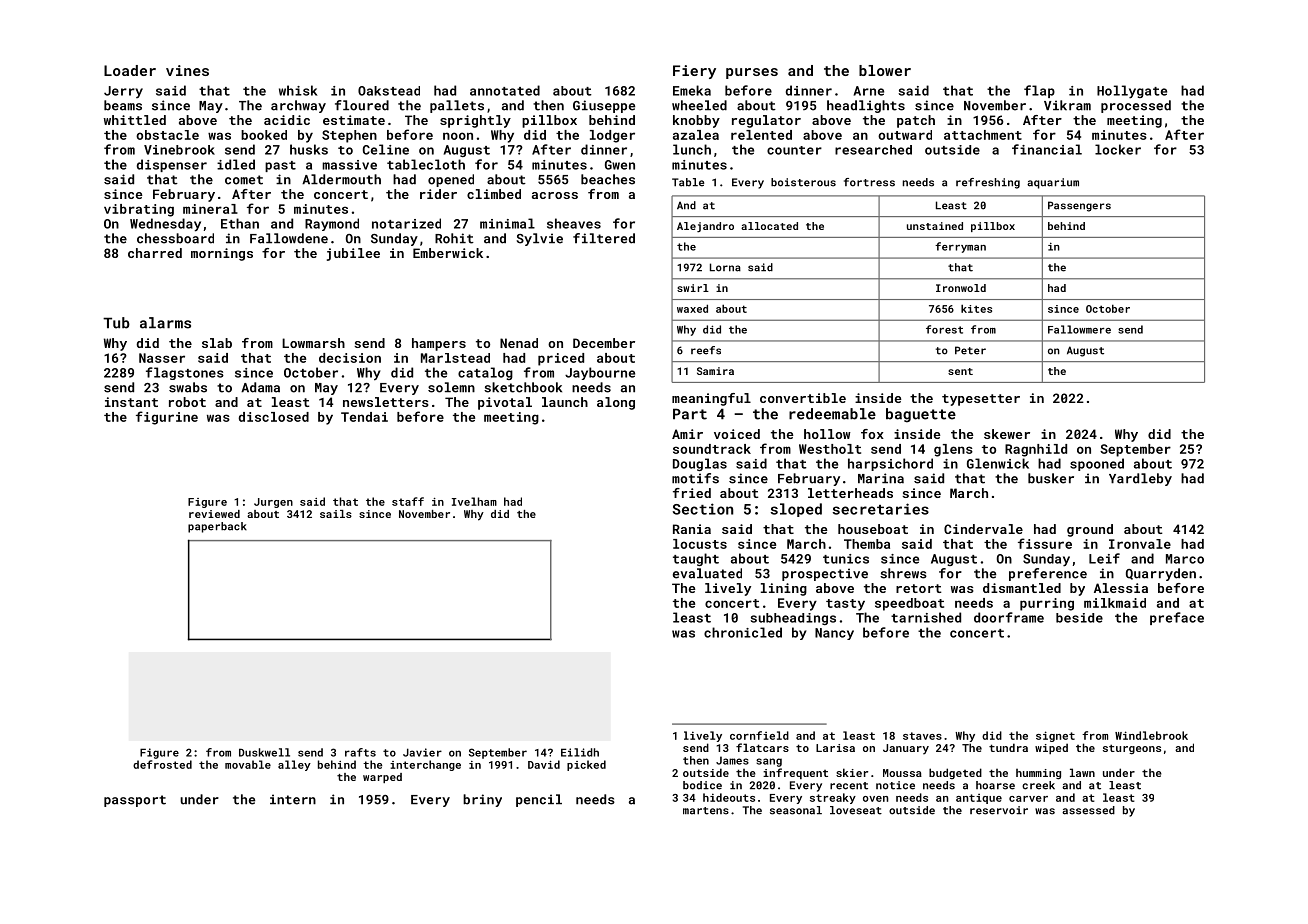 This screenshot has width=1308, height=924. I want to click on vines, so click(187, 70).
